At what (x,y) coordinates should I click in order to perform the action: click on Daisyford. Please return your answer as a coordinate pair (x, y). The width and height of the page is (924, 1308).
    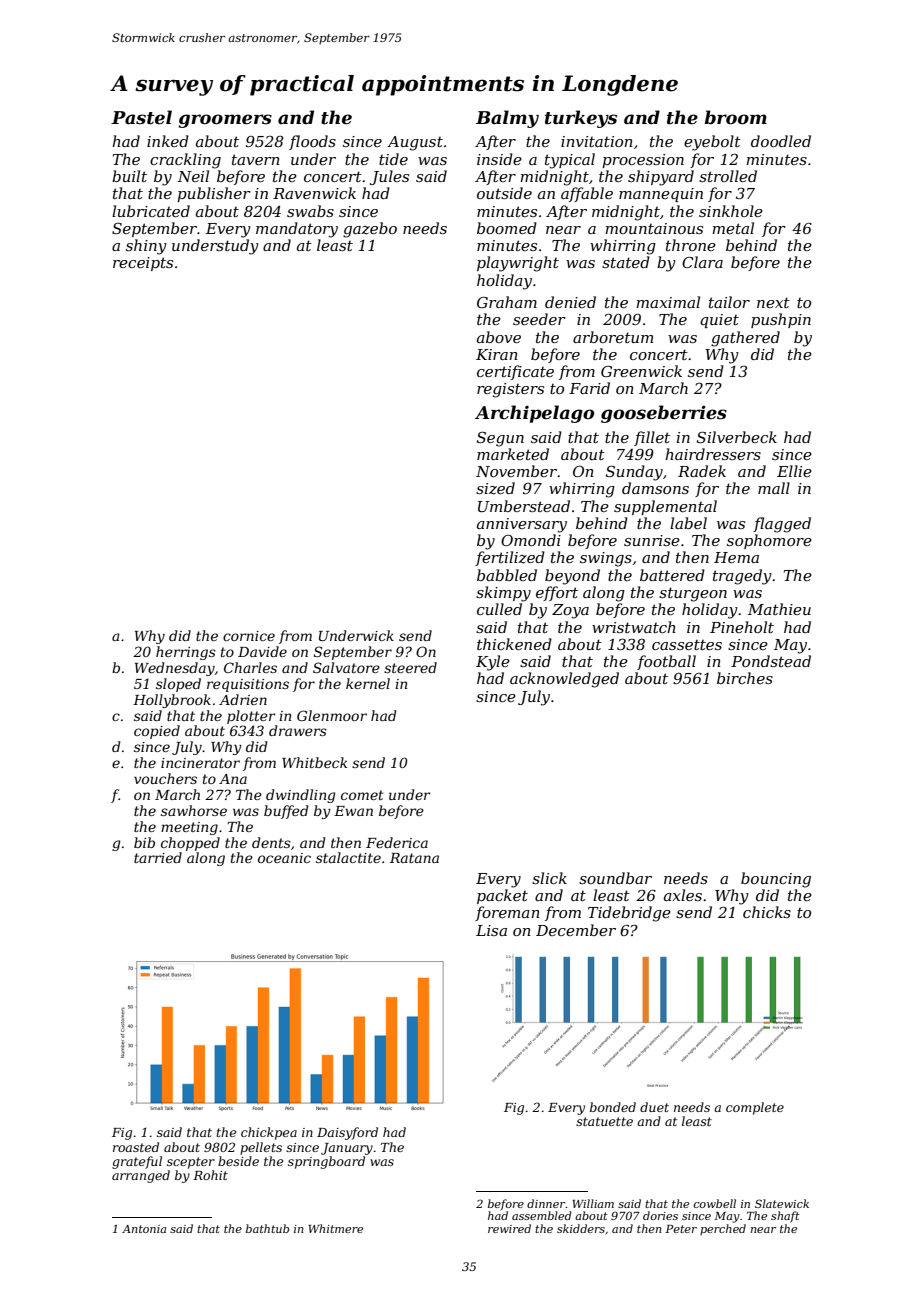
    Looking at the image, I should click on (347, 1133).
